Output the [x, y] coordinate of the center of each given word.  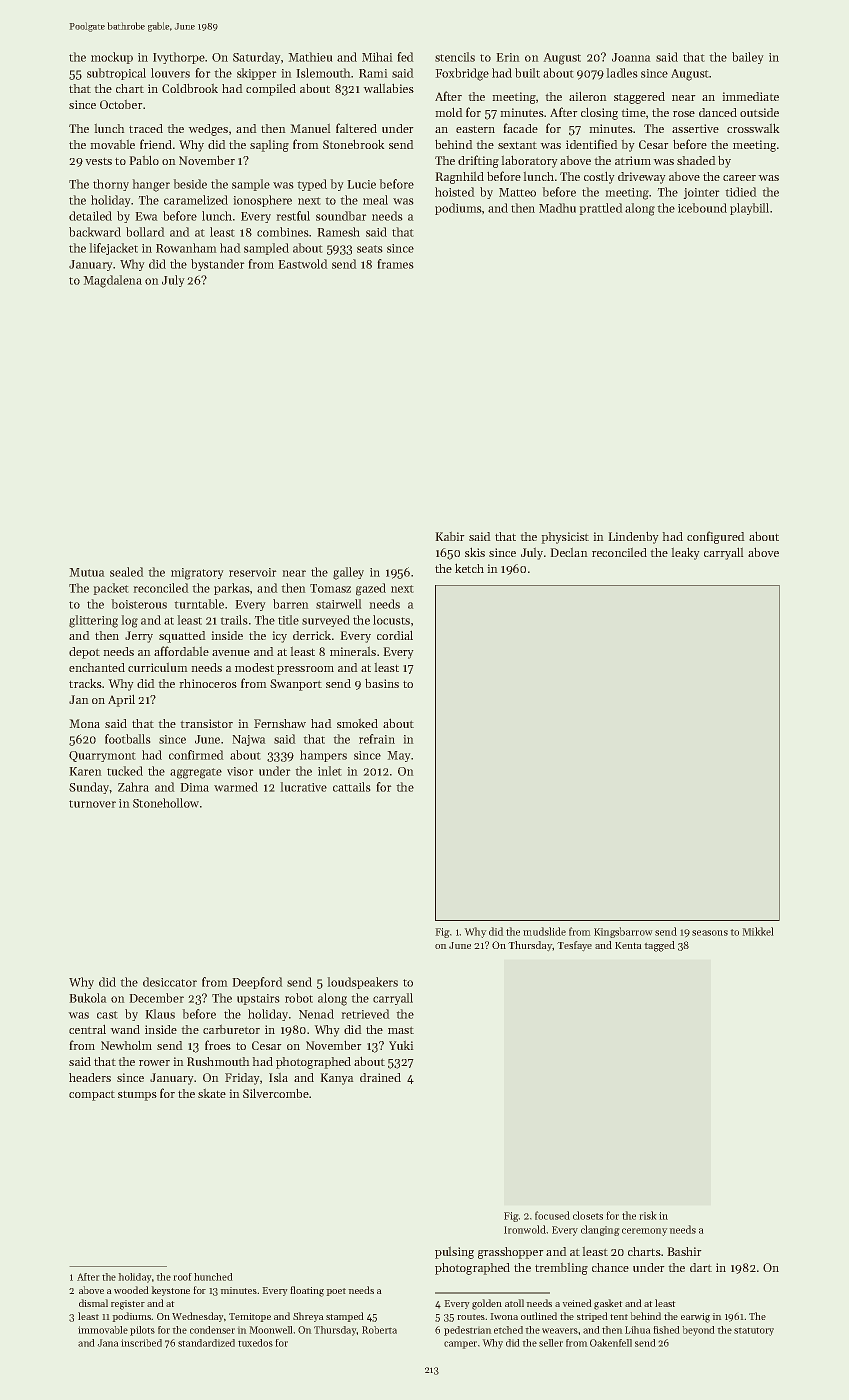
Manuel [310, 128]
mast [401, 1030]
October [121, 104]
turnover [92, 804]
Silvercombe [276, 1093]
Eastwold [303, 264]
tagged [659, 946]
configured [716, 537]
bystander [218, 265]
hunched [213, 1277]
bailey [748, 58]
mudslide [544, 931]
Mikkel [758, 931]
